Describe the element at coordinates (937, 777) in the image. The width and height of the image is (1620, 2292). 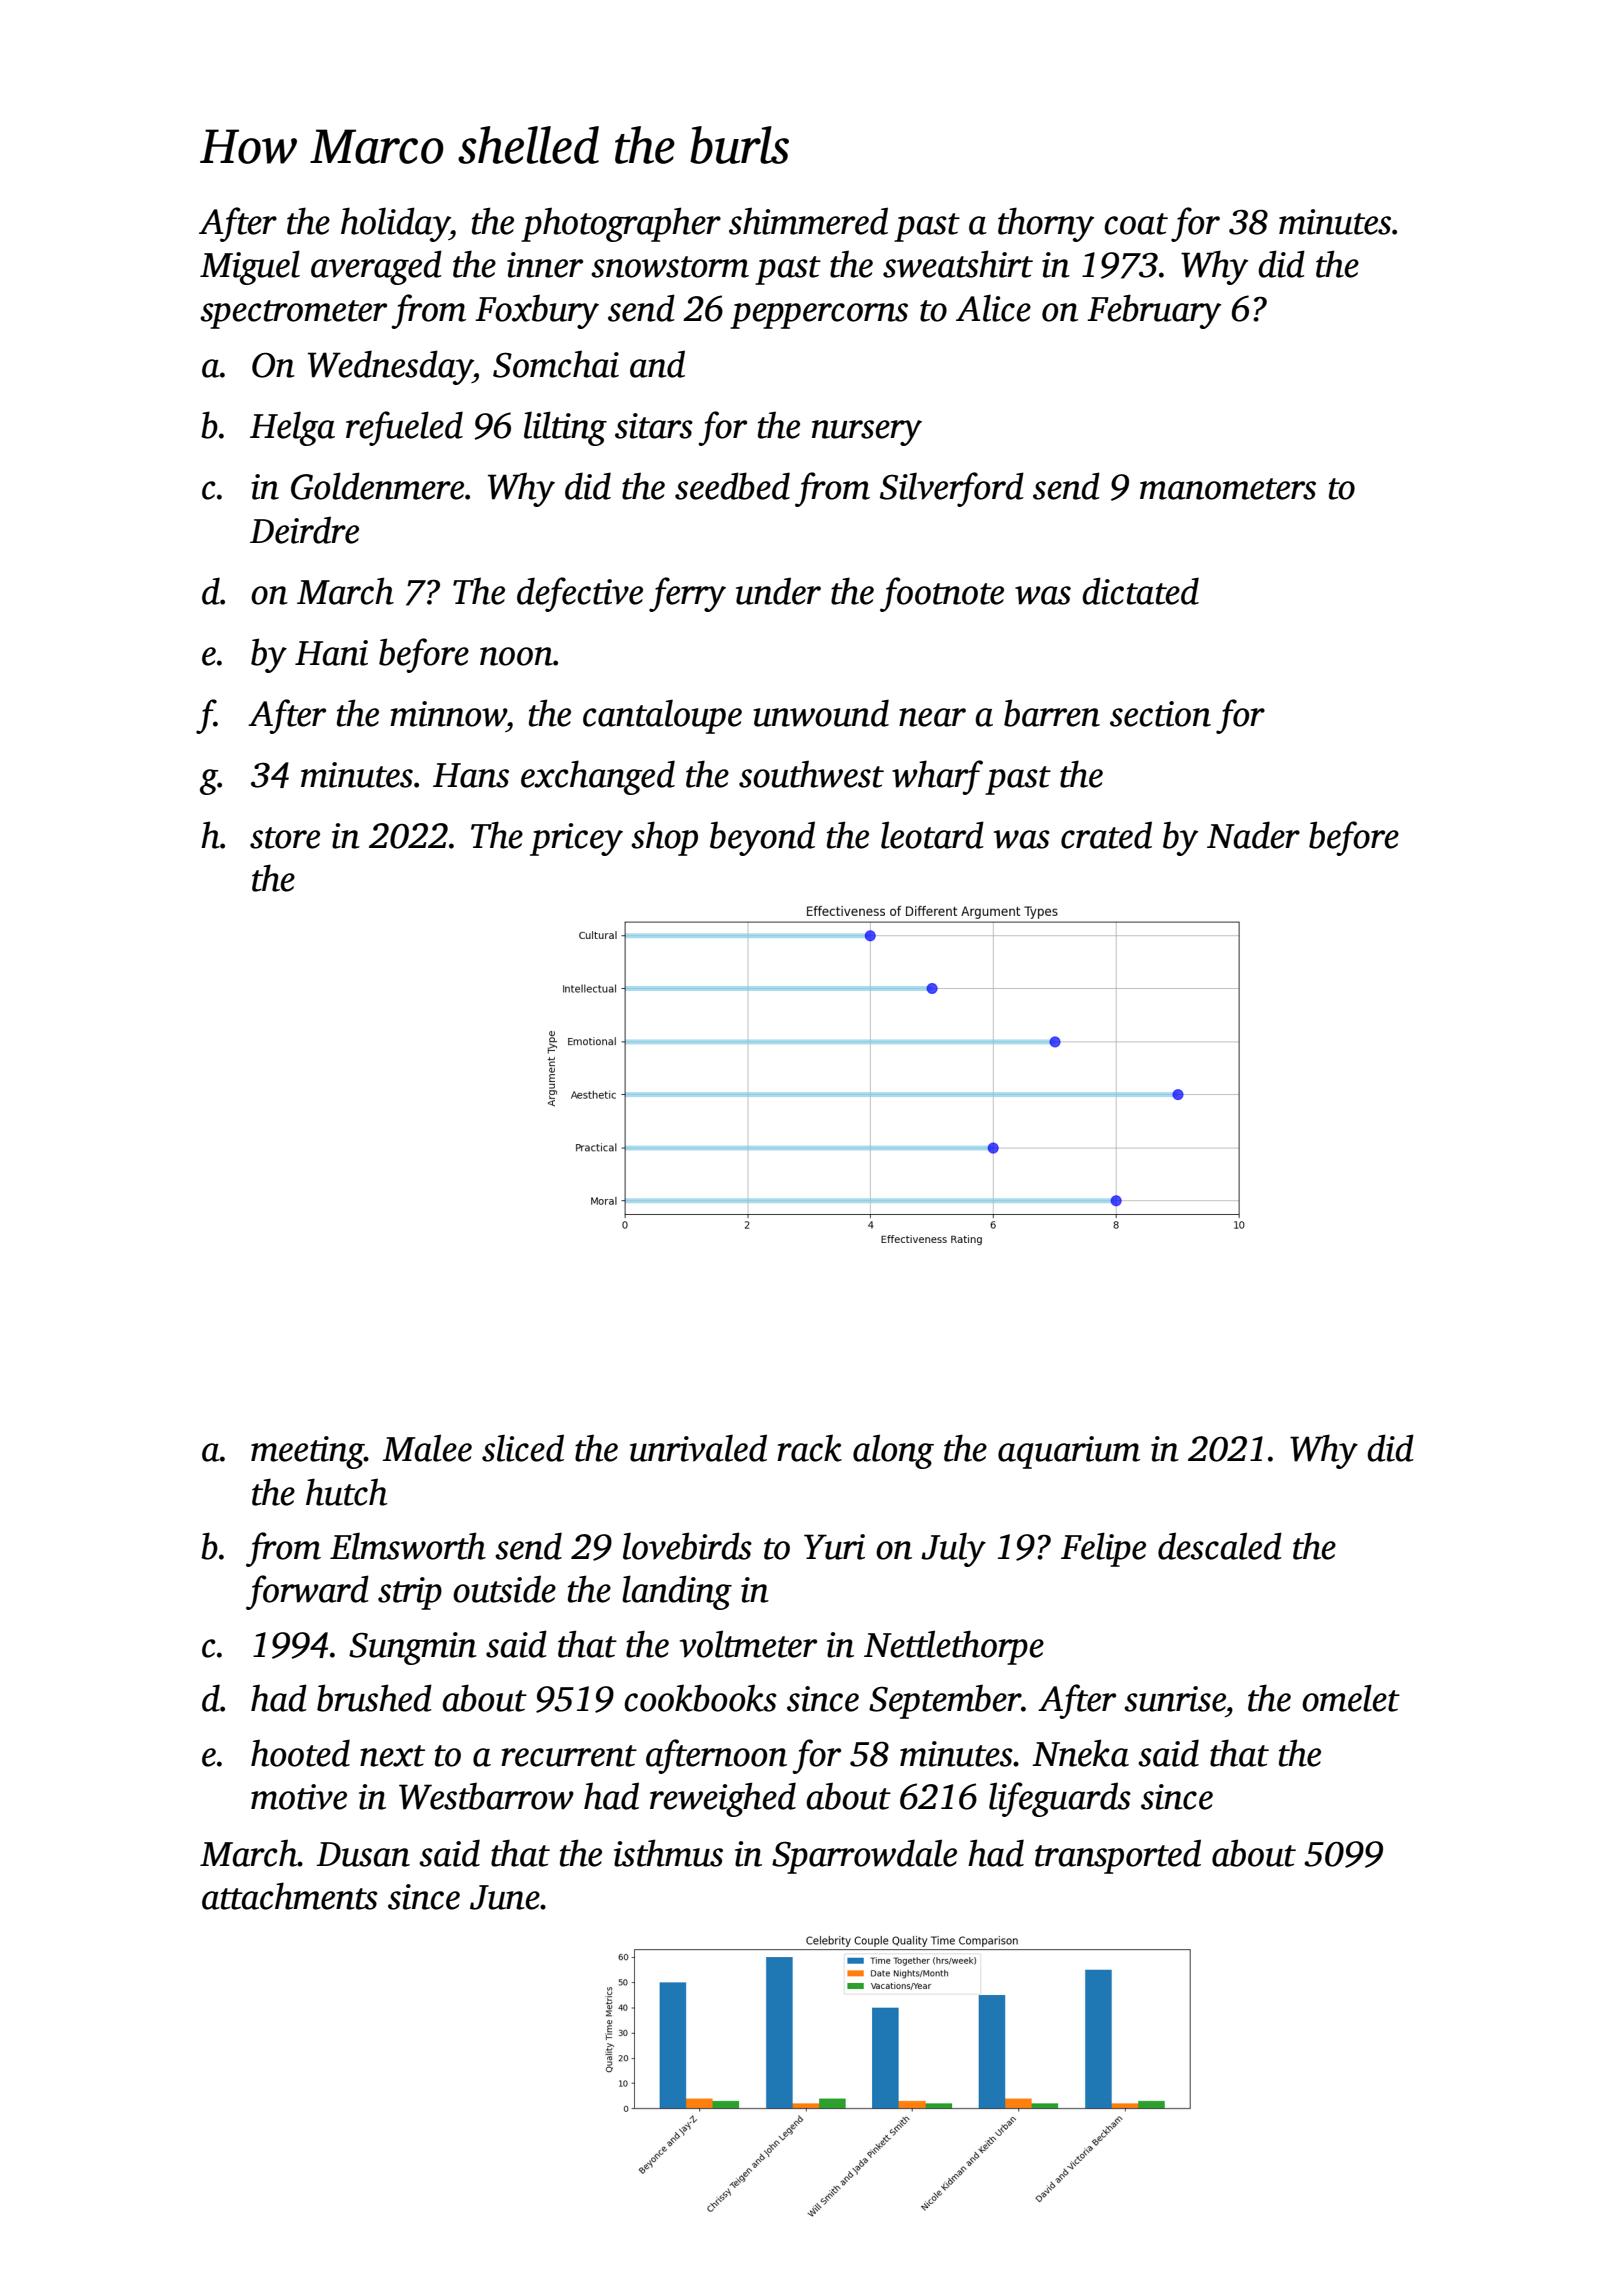
I see `wharf` at that location.
